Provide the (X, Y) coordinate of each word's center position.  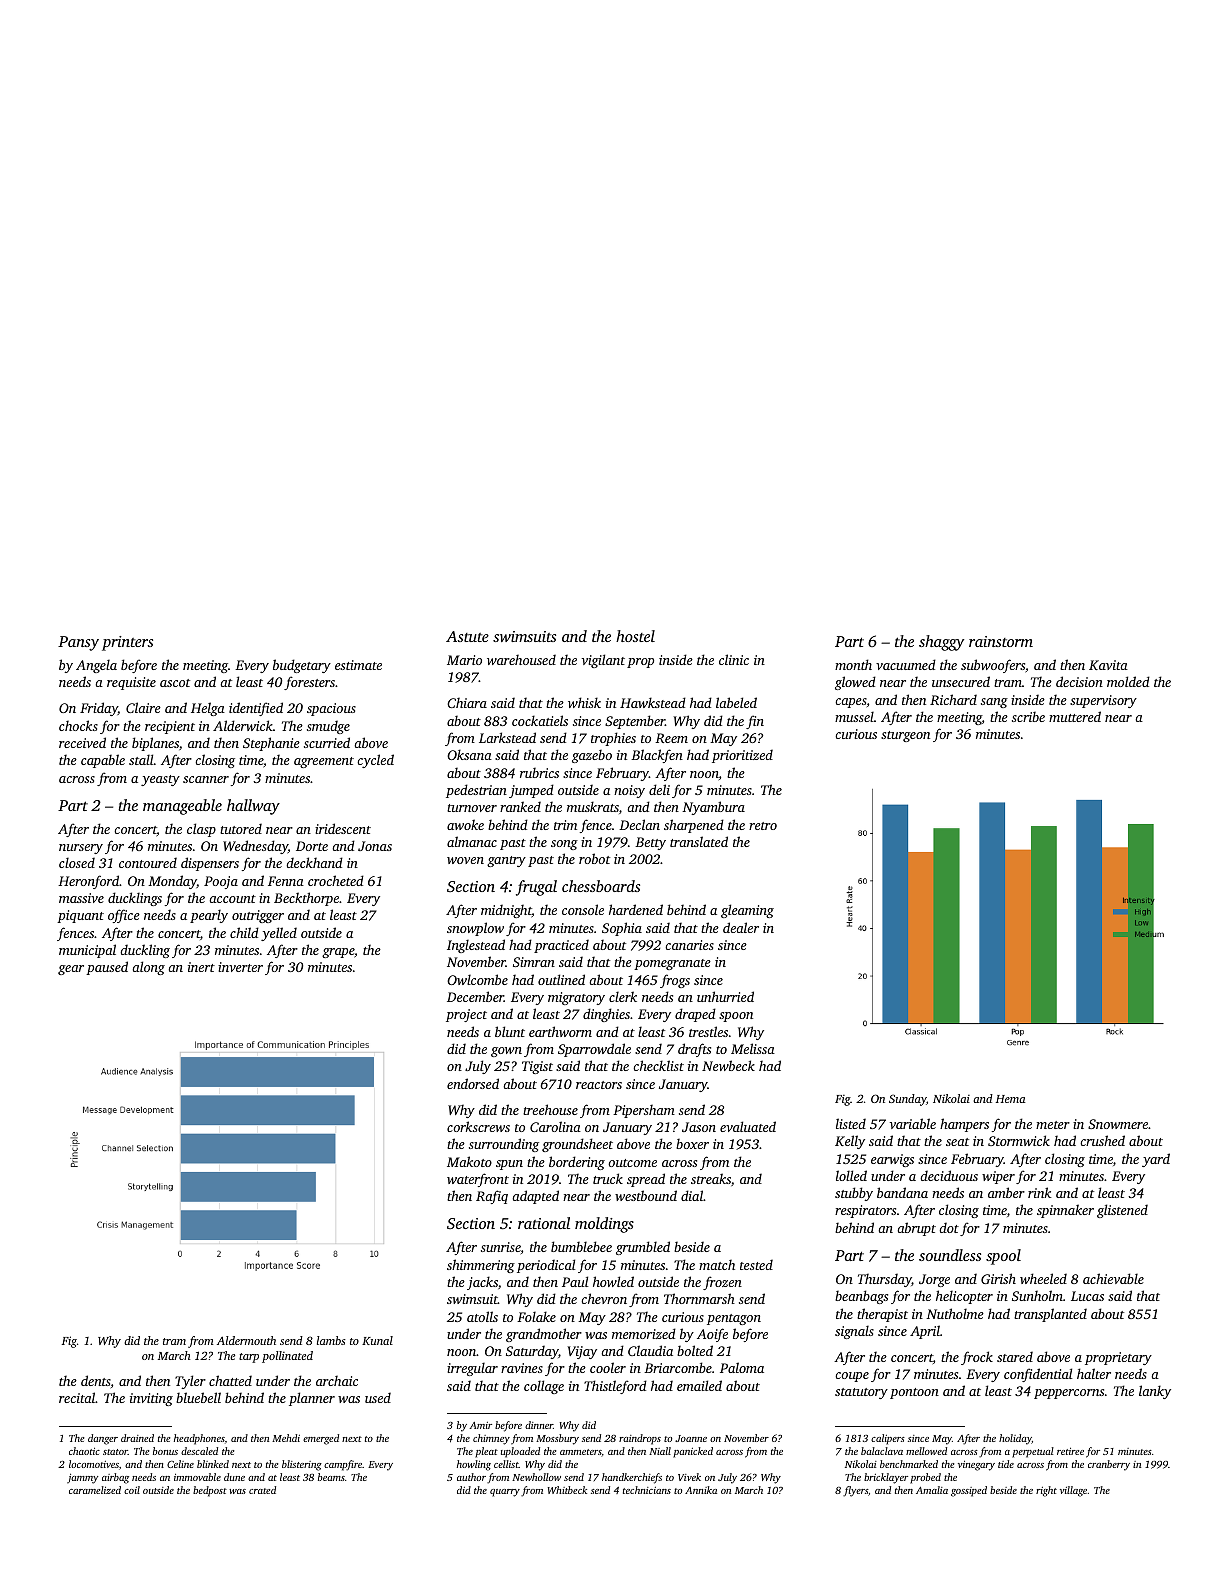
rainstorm (1001, 641)
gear (71, 970)
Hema (1011, 1099)
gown (506, 1052)
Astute (467, 636)
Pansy (78, 643)
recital (77, 1397)
